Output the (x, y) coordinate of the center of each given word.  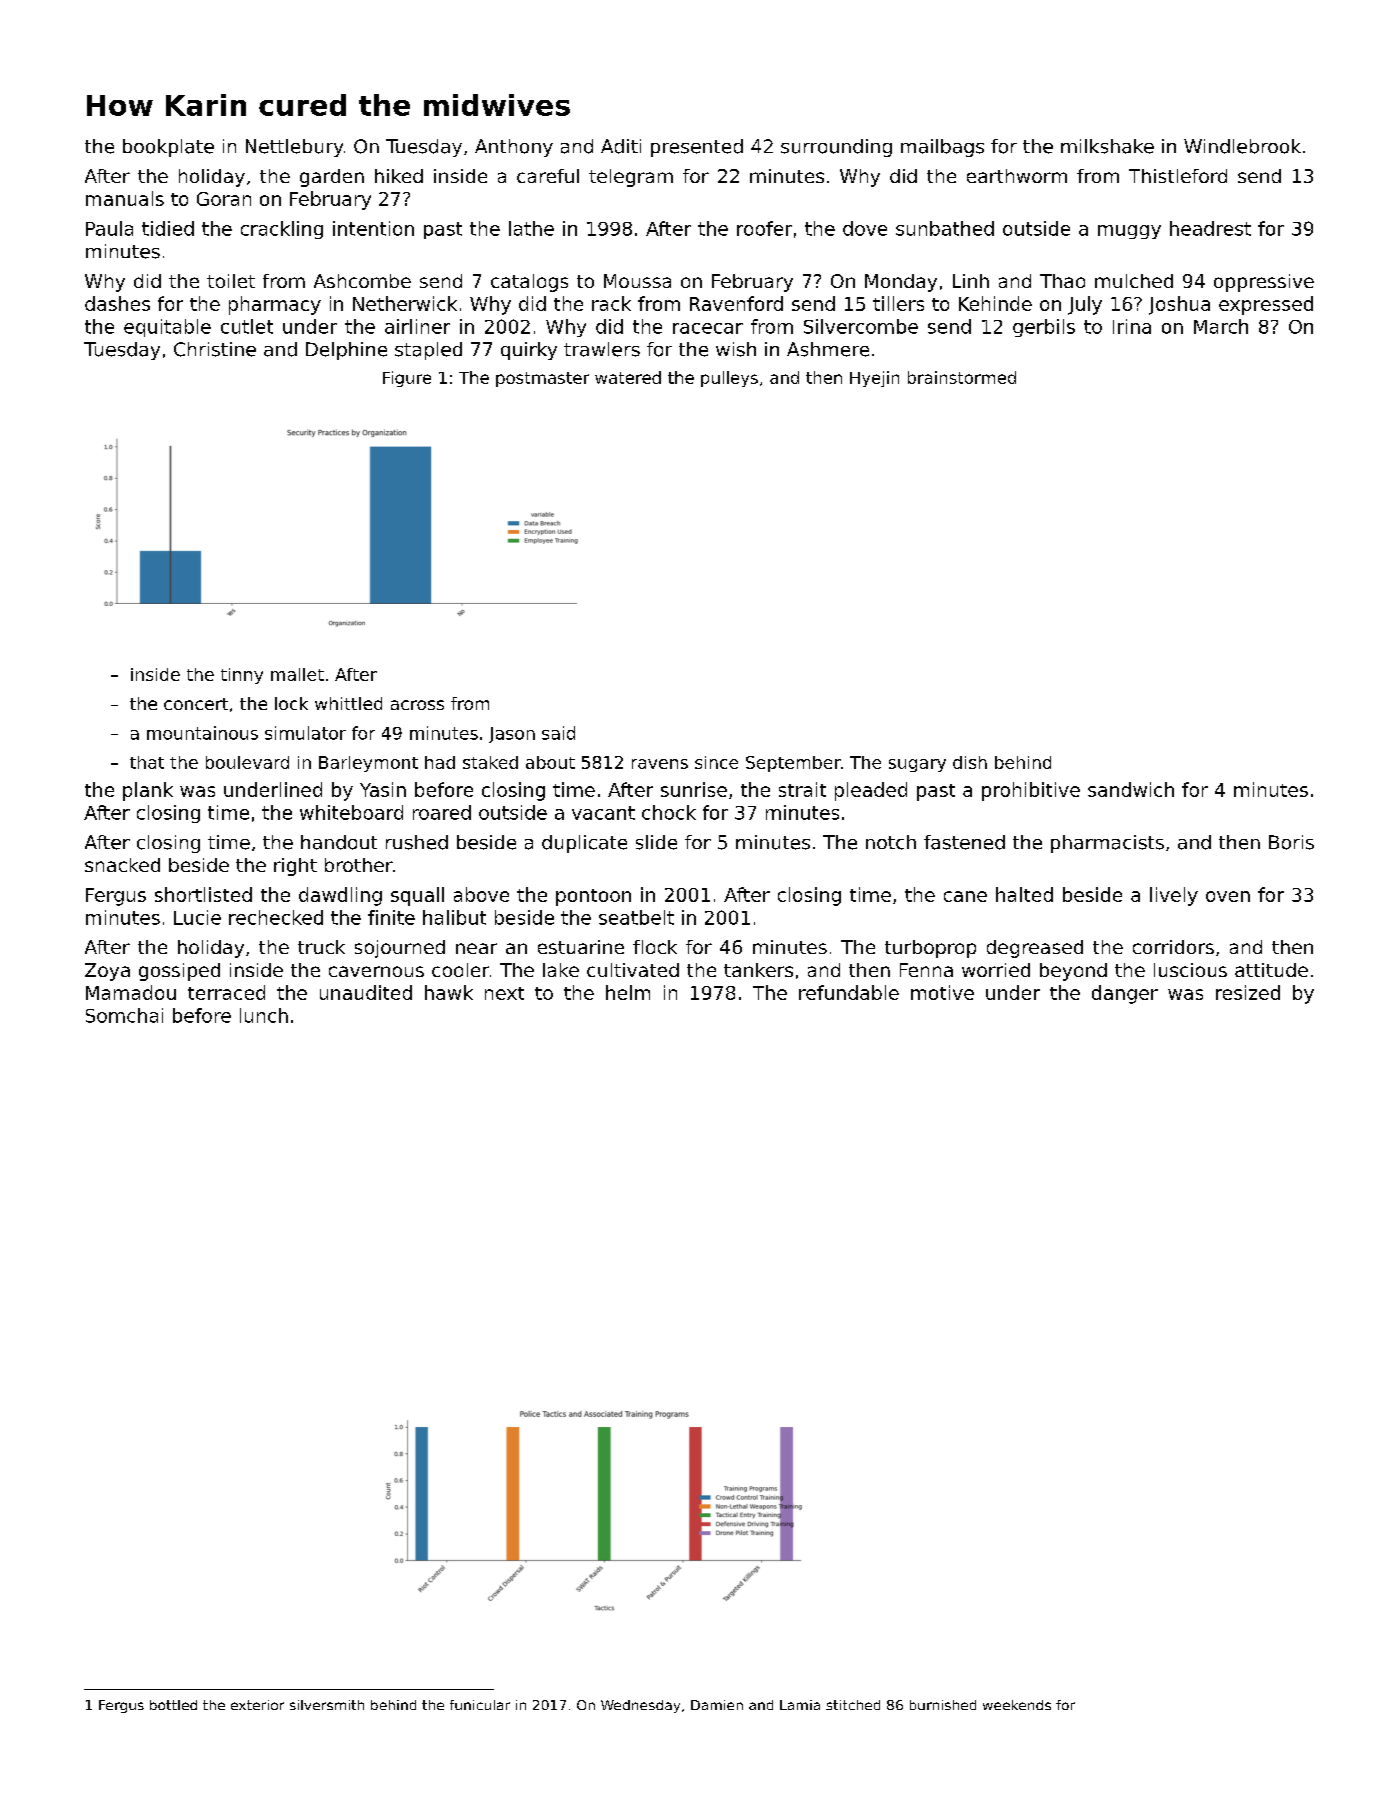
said (558, 733)
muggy (1129, 232)
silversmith (327, 1705)
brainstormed (962, 377)
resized (1248, 992)
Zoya (107, 972)
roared (442, 812)
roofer (764, 228)
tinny (242, 676)
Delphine (346, 351)
